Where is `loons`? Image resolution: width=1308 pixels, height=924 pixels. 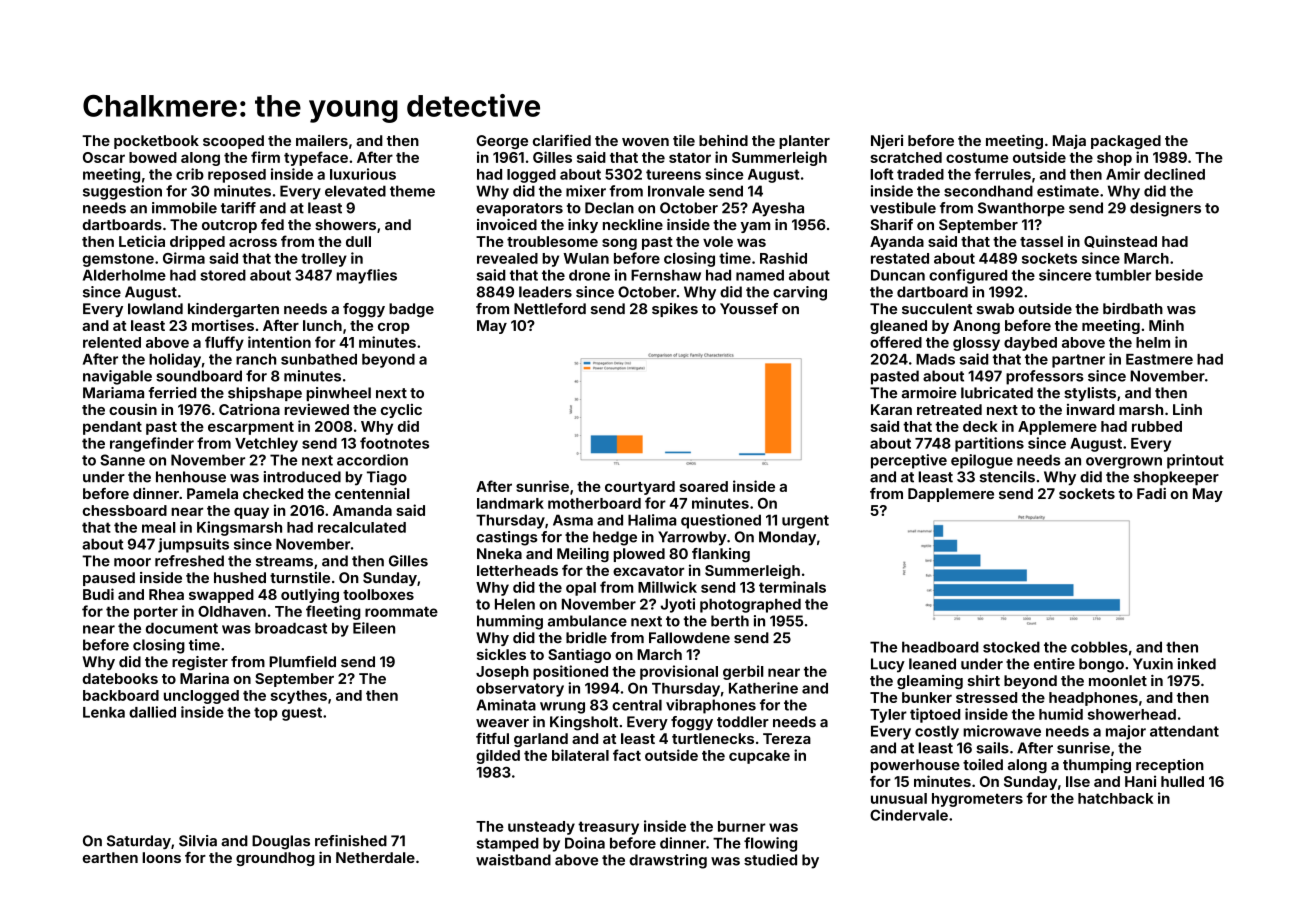 loons is located at coordinates (161, 857).
